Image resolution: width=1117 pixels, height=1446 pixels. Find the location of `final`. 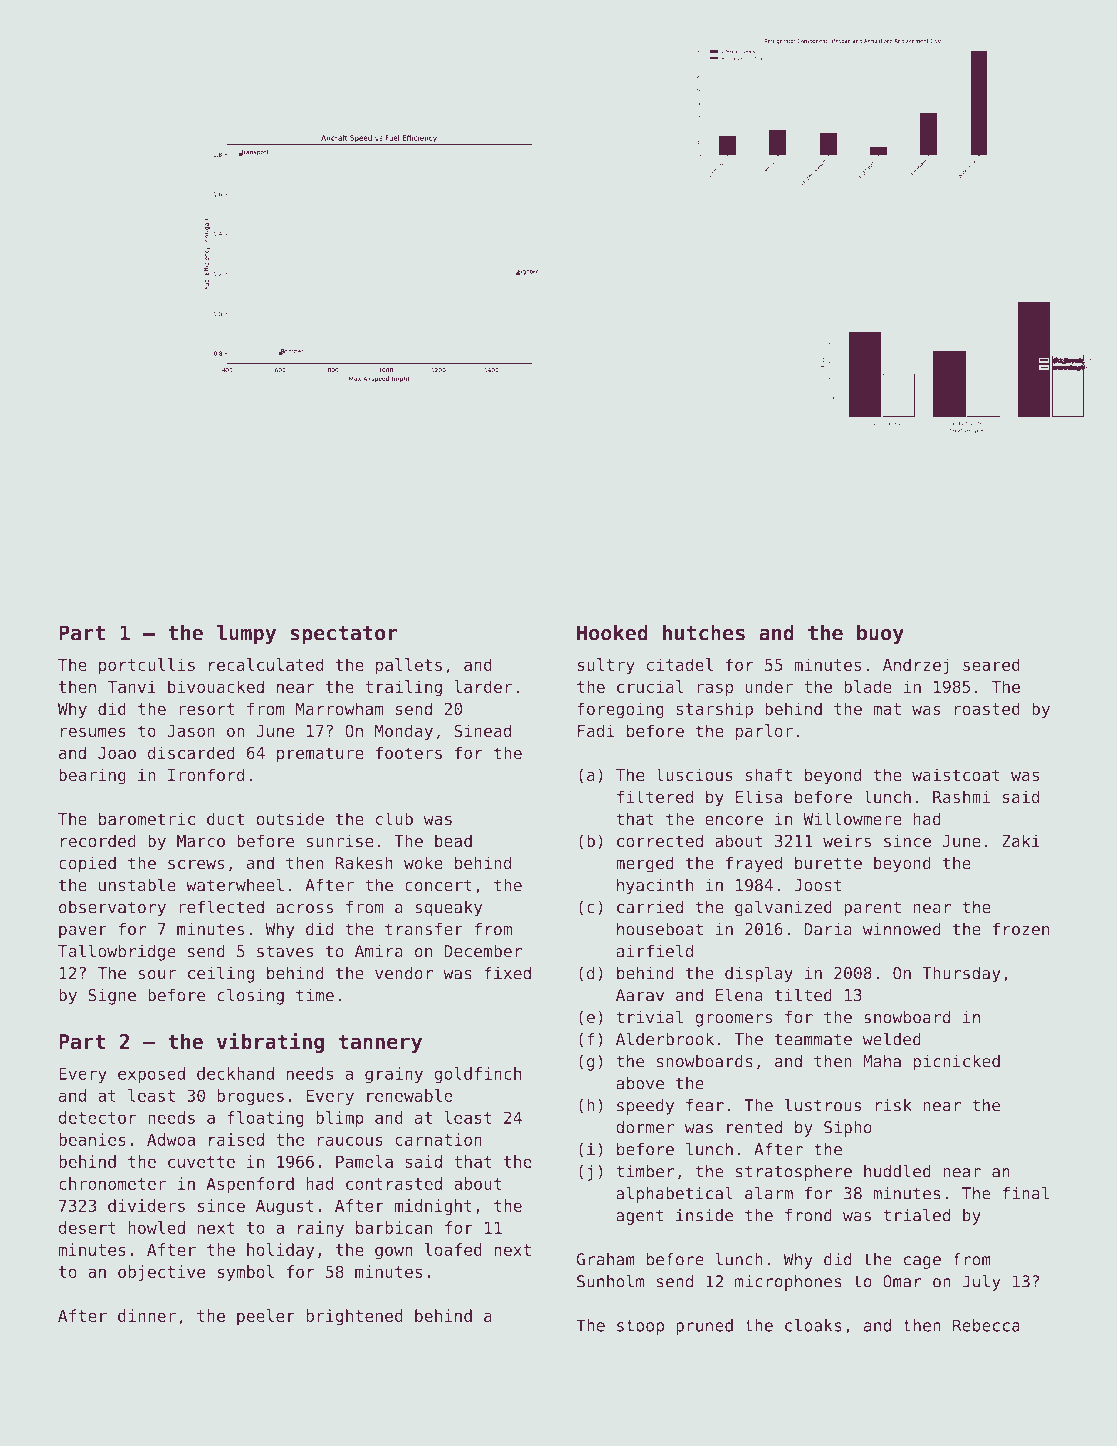

final is located at coordinates (1026, 1193).
